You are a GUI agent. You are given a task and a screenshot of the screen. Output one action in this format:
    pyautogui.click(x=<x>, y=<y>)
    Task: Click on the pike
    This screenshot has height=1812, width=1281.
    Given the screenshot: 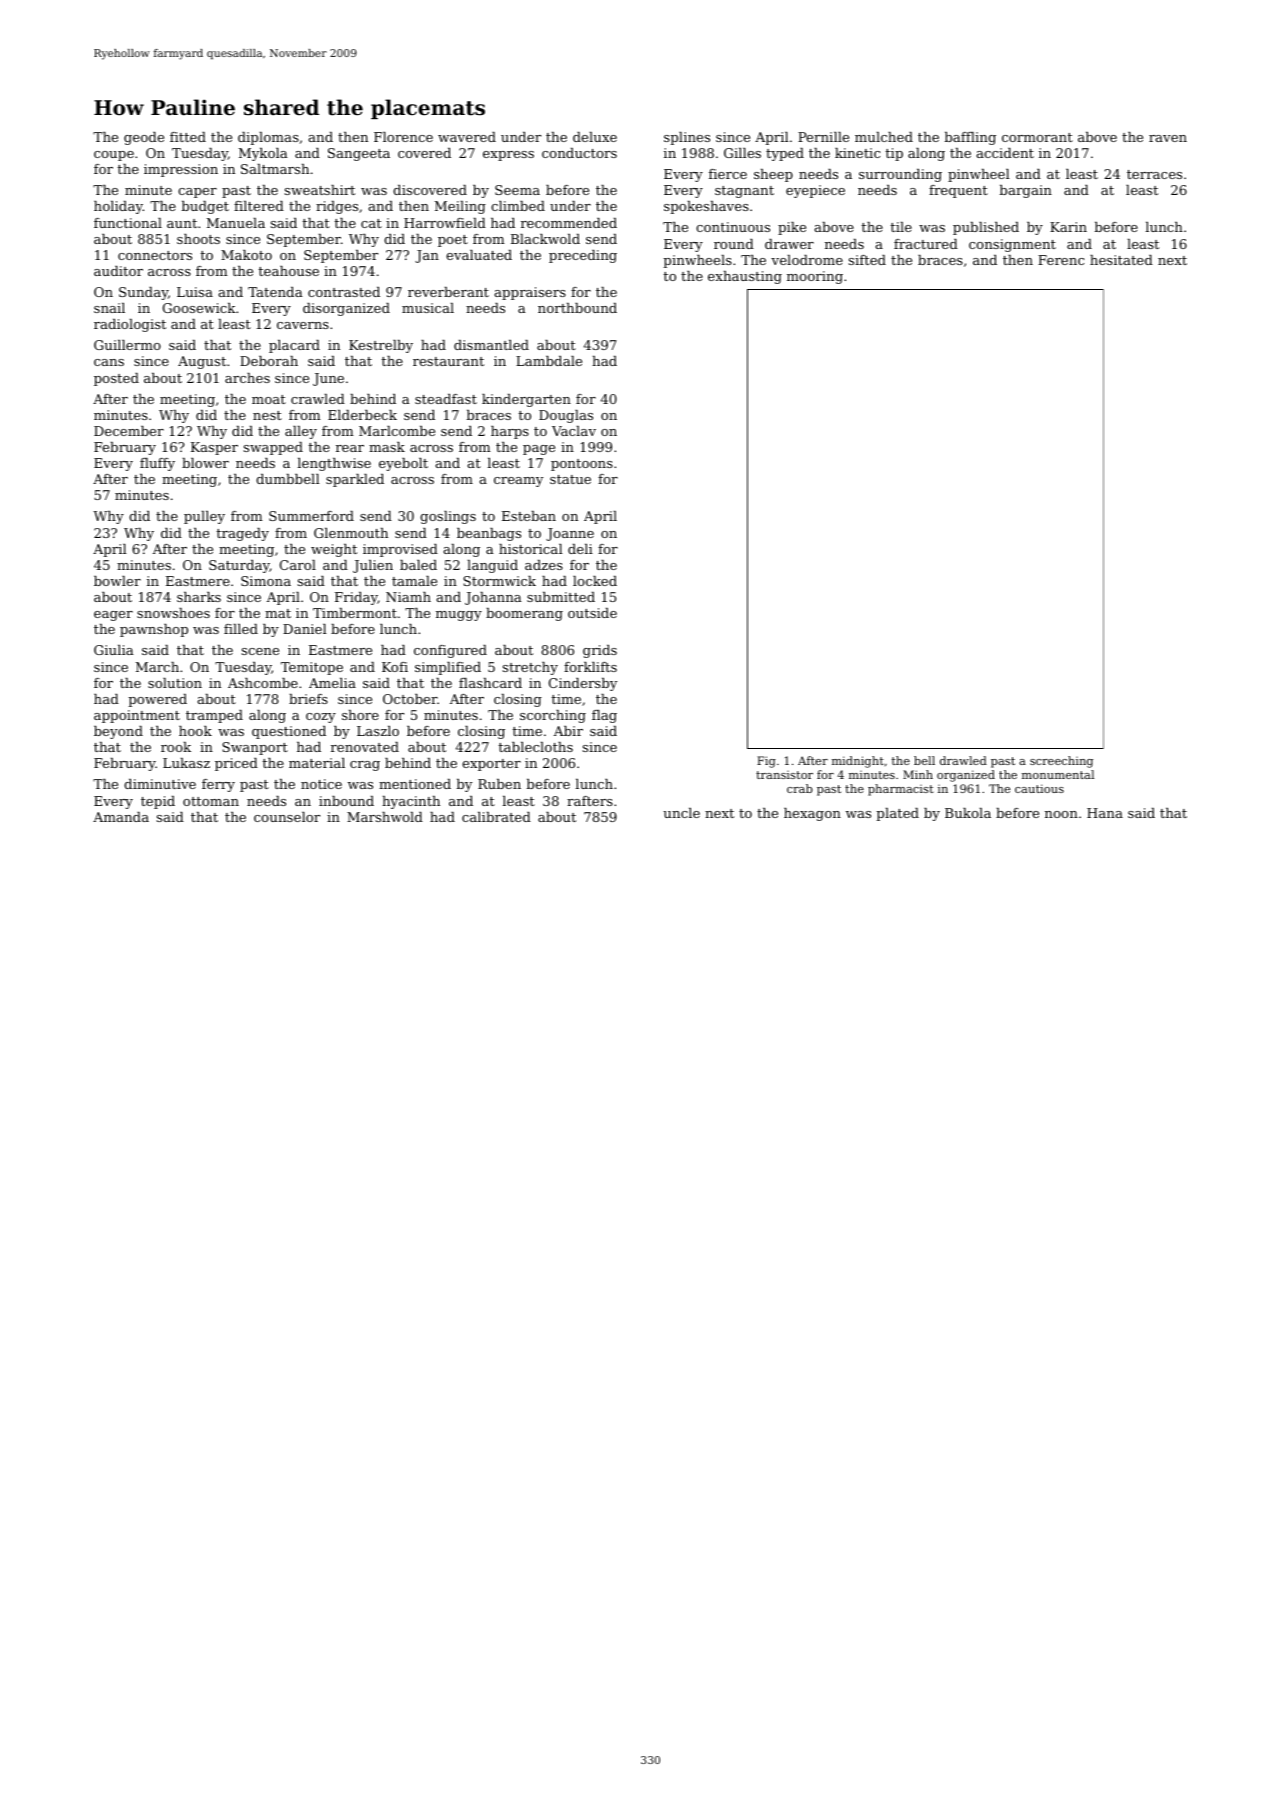 What is the action you would take?
    pyautogui.click(x=792, y=228)
